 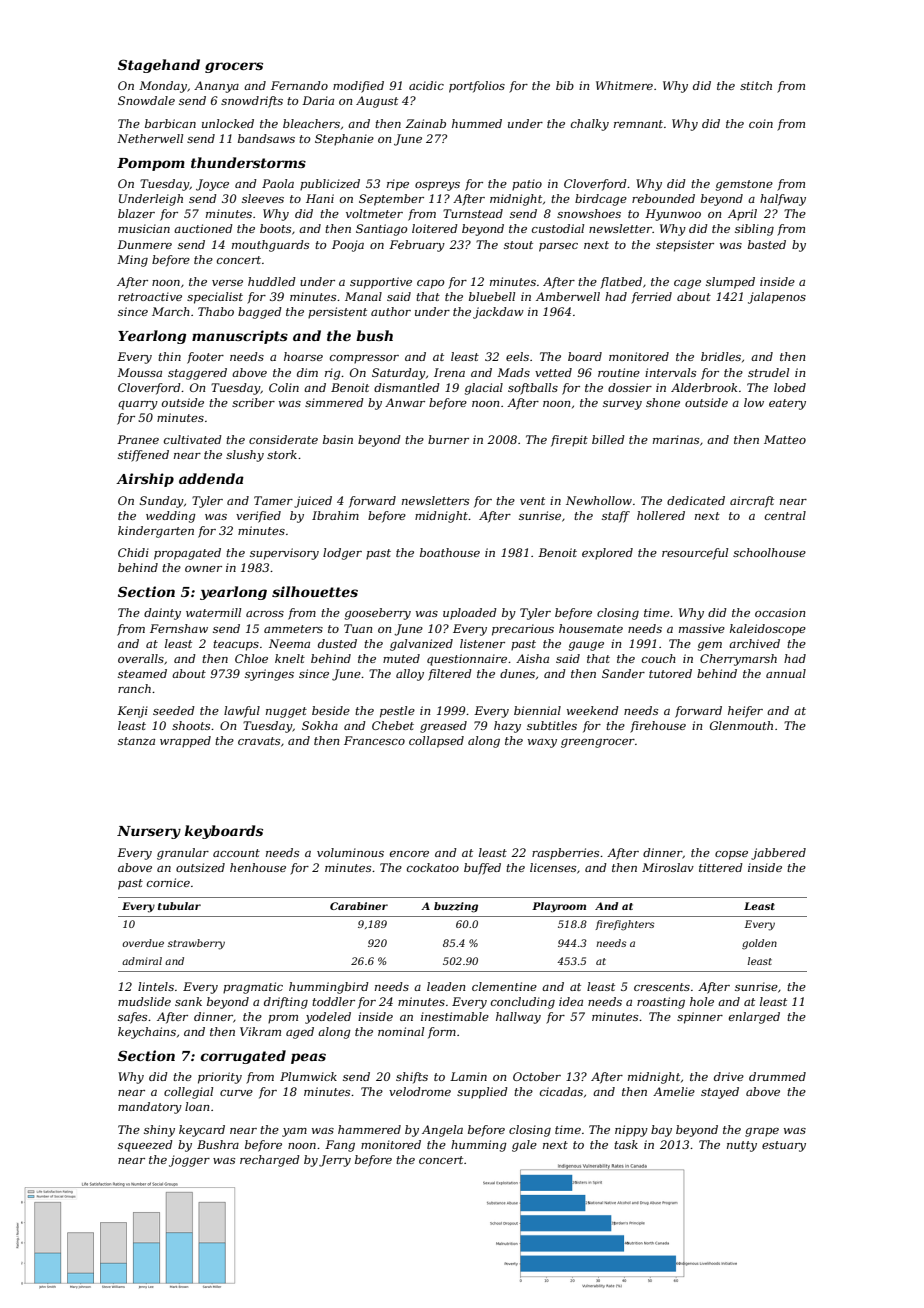 What do you see at coordinates (558, 247) in the document?
I see `parsec` at bounding box center [558, 247].
